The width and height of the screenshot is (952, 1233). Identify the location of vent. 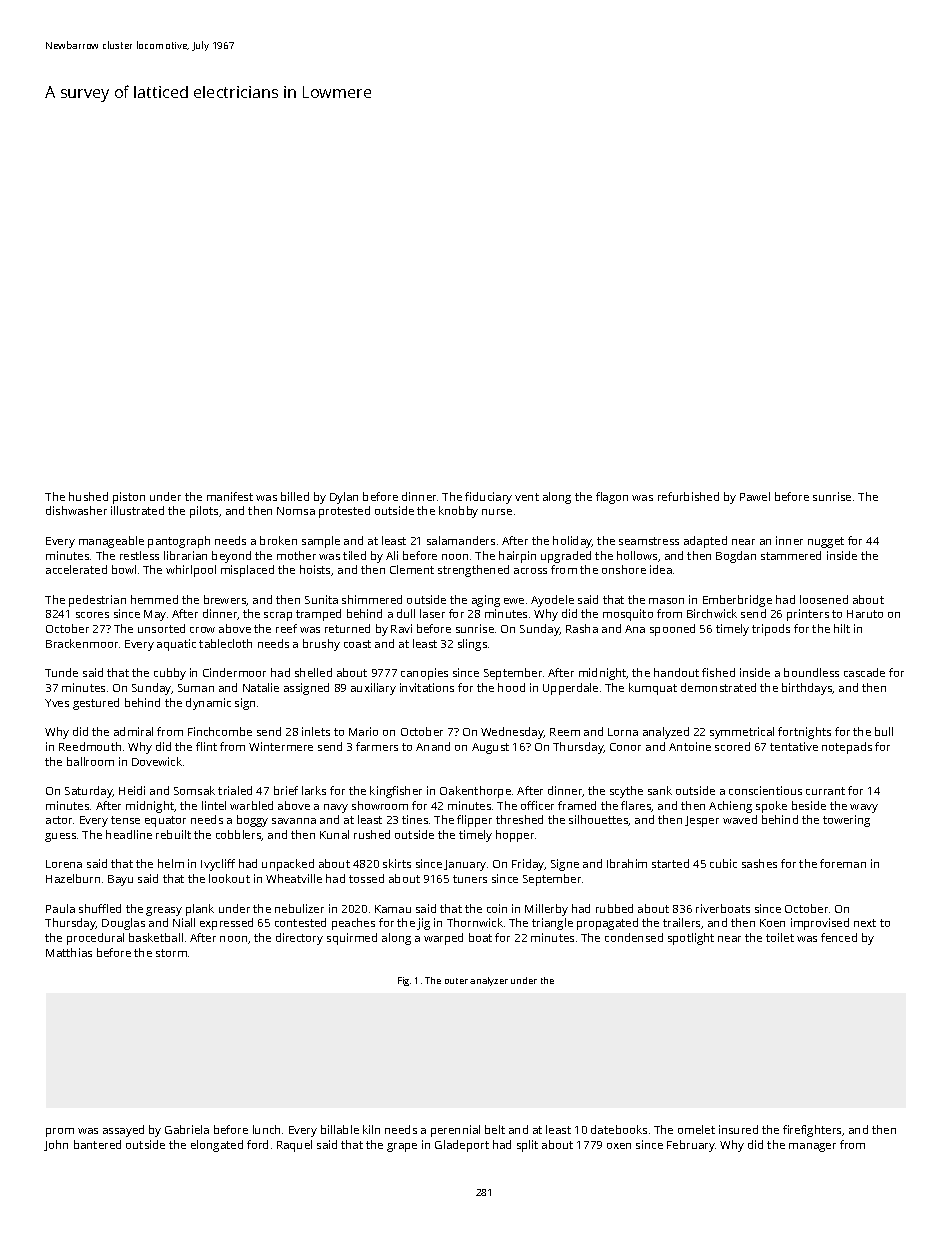
(527, 497).
